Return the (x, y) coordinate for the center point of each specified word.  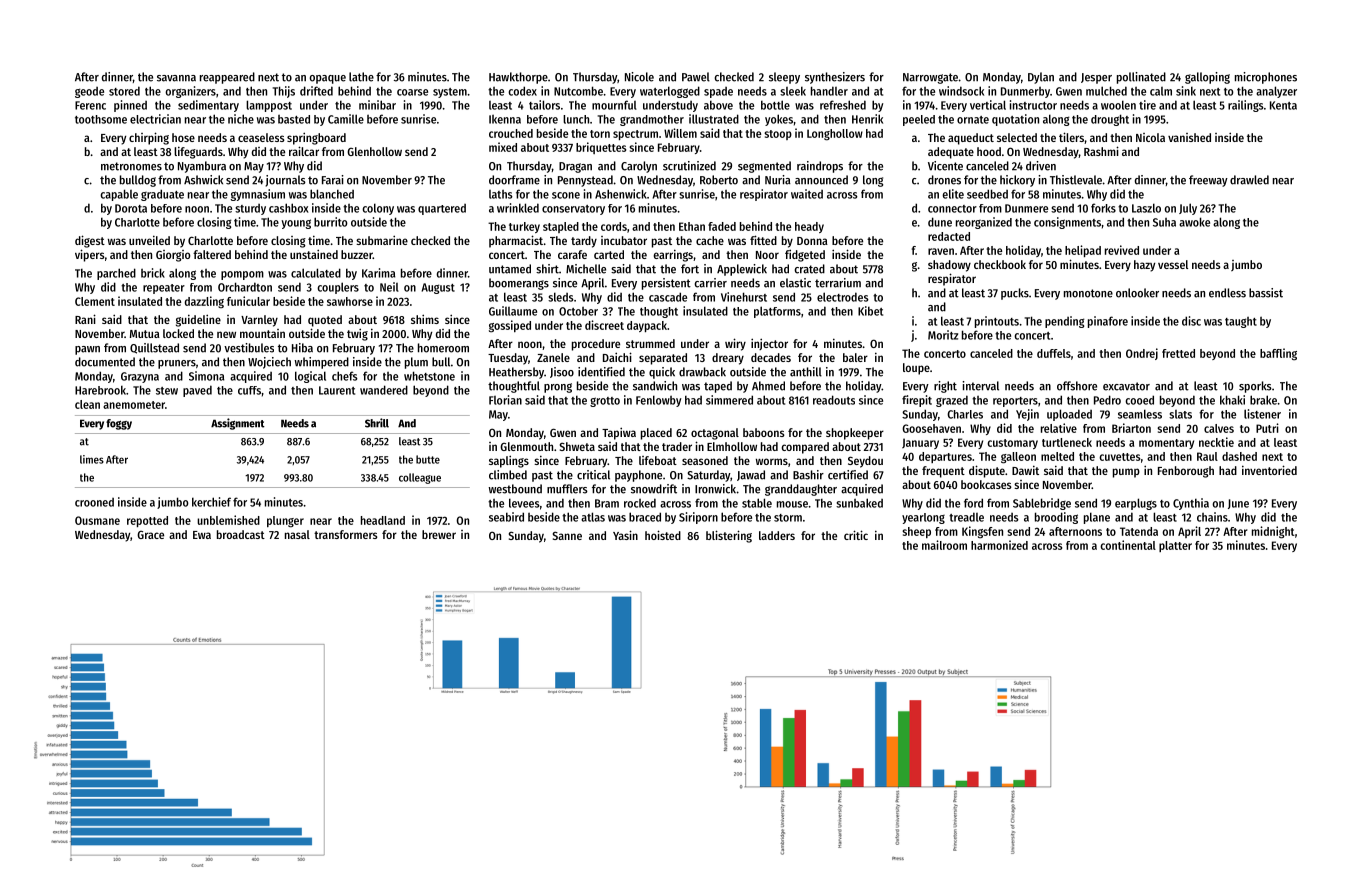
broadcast (241, 534)
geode (89, 92)
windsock (961, 91)
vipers (90, 255)
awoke (1194, 222)
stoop (778, 135)
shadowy (949, 266)
